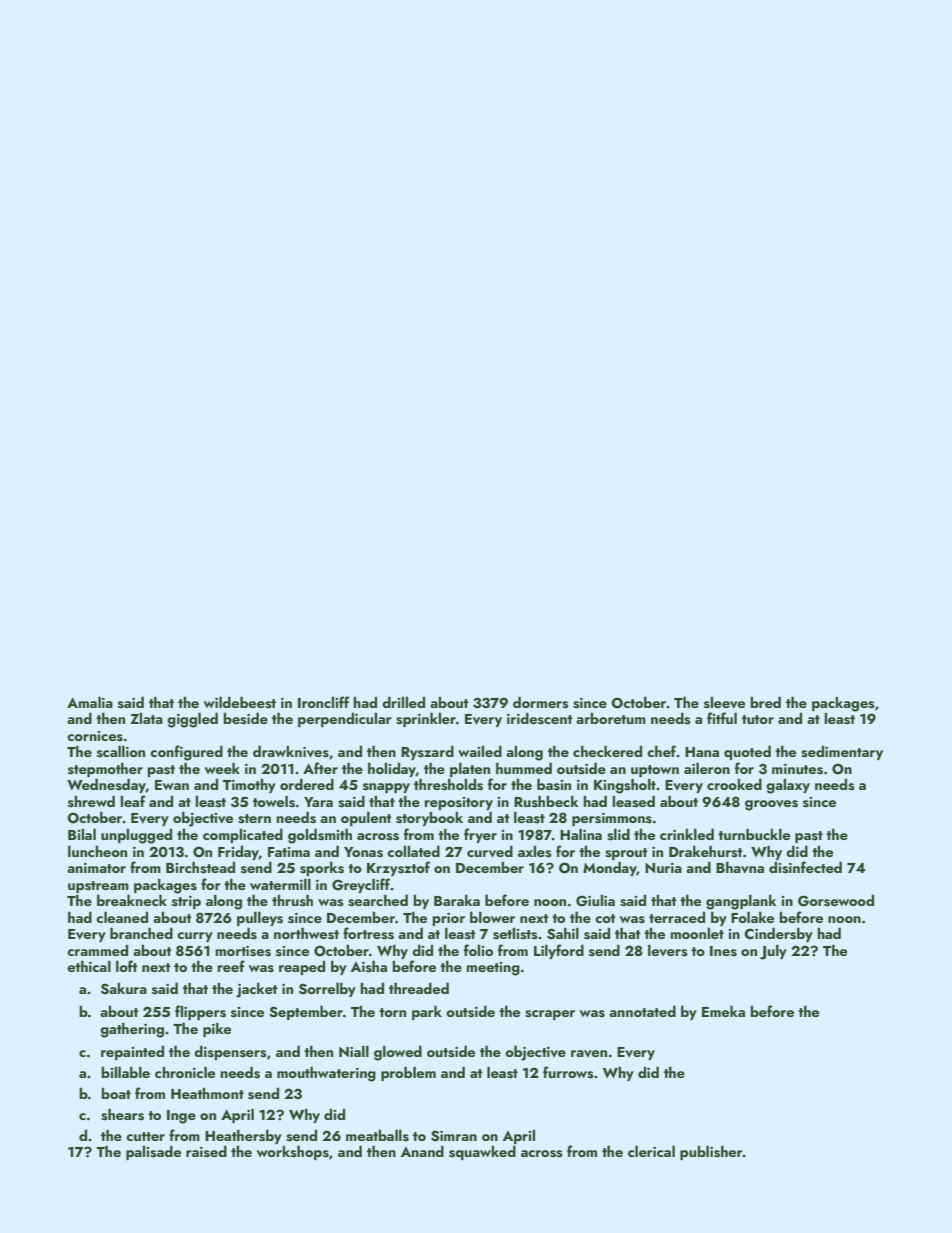 This image has height=1233, width=952. Describe the element at coordinates (589, 1054) in the image. I see `raven` at that location.
